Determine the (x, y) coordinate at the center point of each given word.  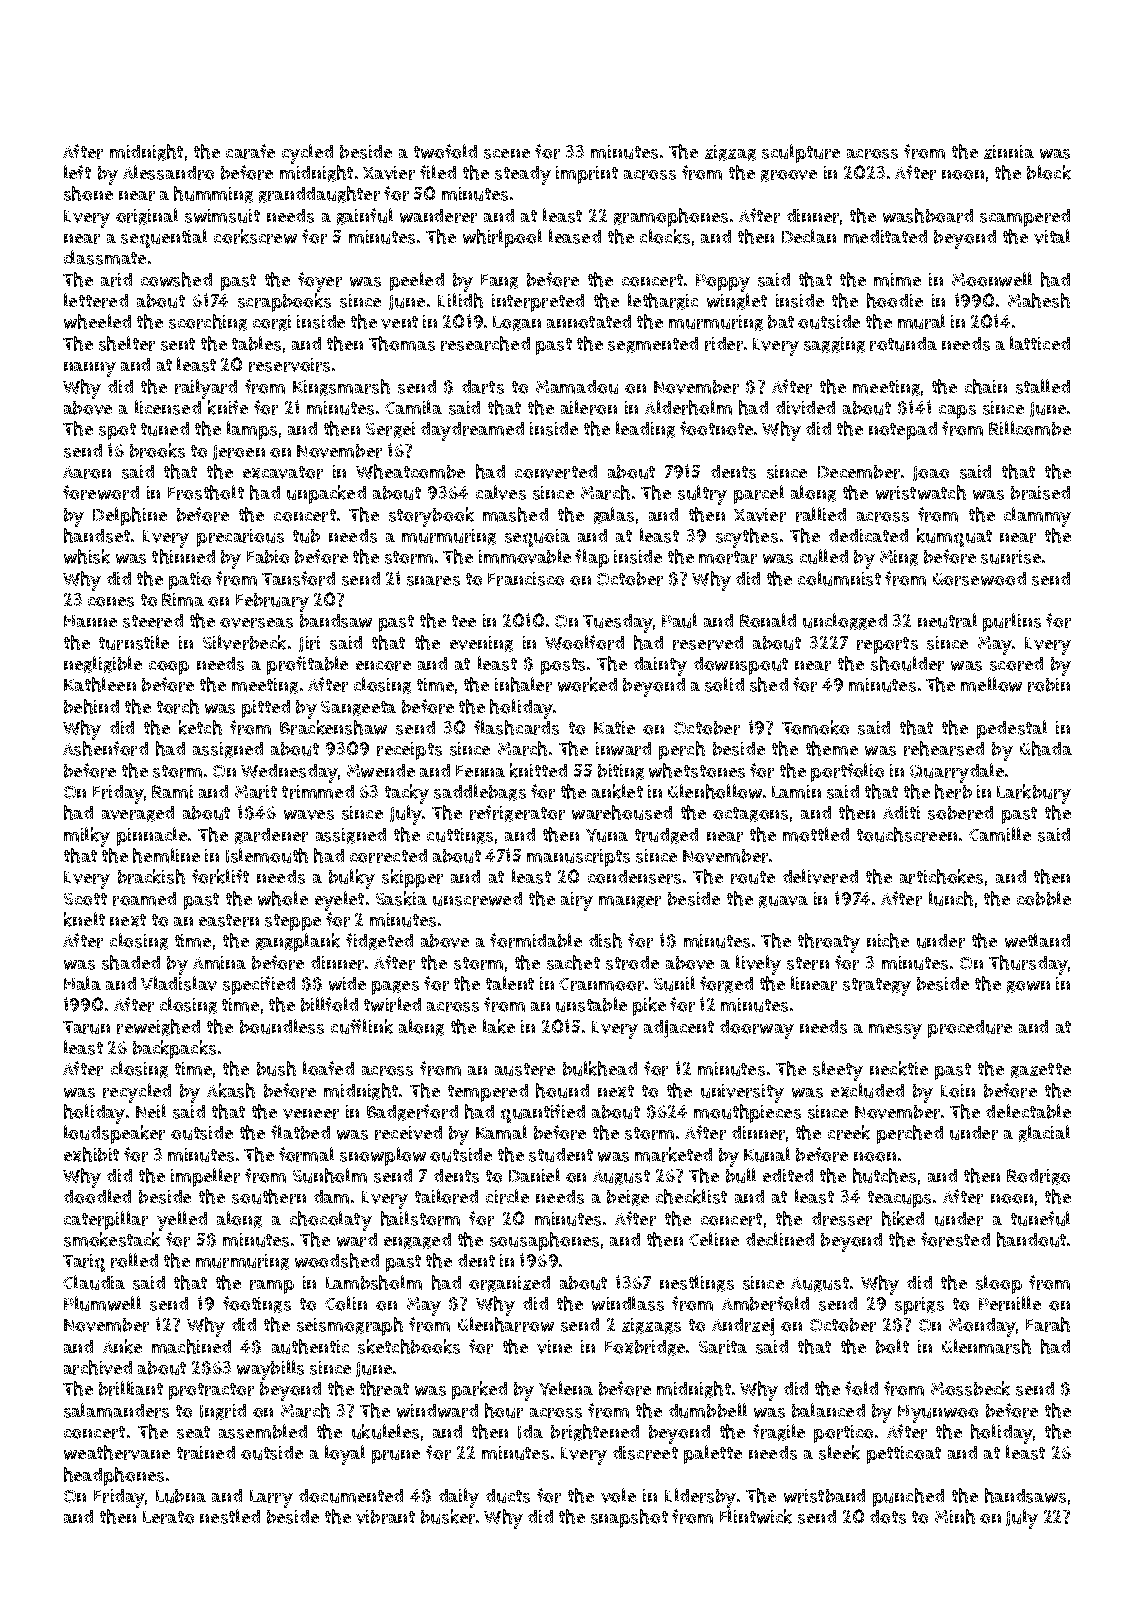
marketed (673, 1154)
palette (713, 1454)
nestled (230, 1516)
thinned (183, 556)
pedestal (1012, 729)
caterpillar (106, 1220)
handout (1031, 1239)
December (859, 472)
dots (888, 1517)
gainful (365, 216)
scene (507, 154)
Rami (172, 792)
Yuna (607, 835)
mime (897, 280)
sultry (702, 495)
